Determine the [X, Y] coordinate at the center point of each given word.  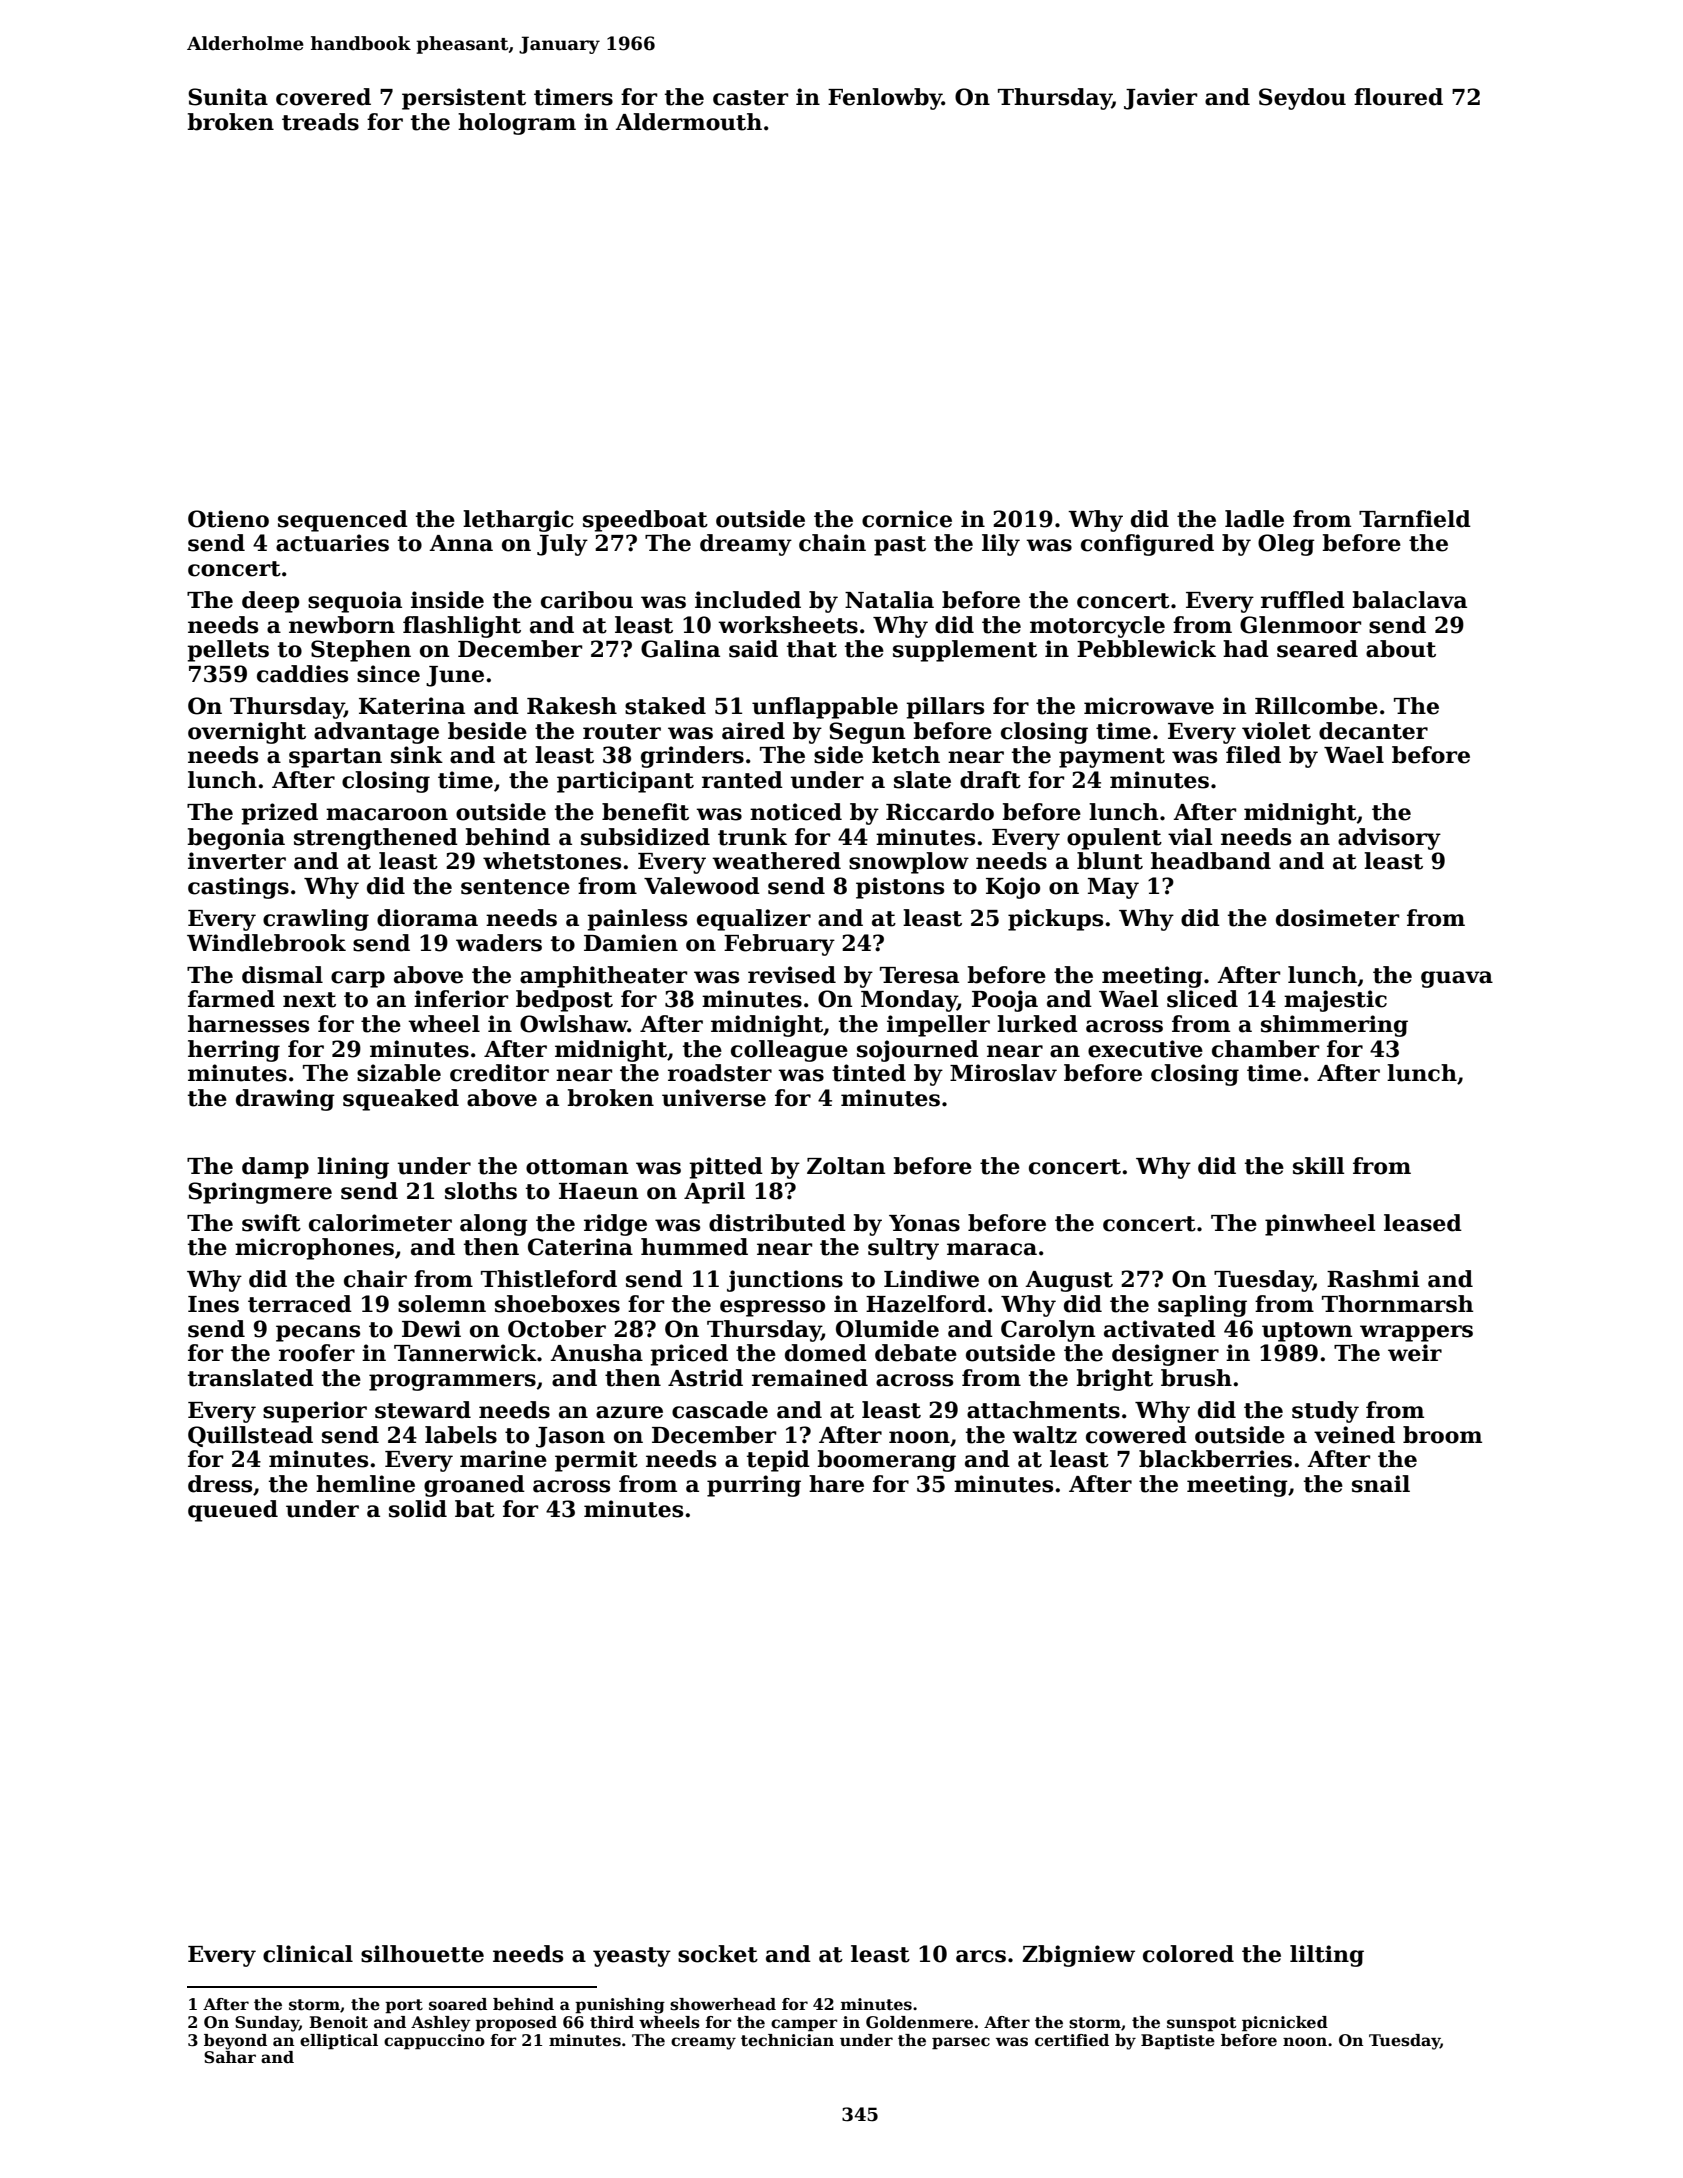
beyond [235, 2042]
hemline [365, 1484]
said [753, 649]
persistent [464, 99]
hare [836, 1484]
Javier [1160, 99]
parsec [961, 2043]
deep [271, 602]
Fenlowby [885, 99]
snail [1381, 1484]
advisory [1389, 839]
